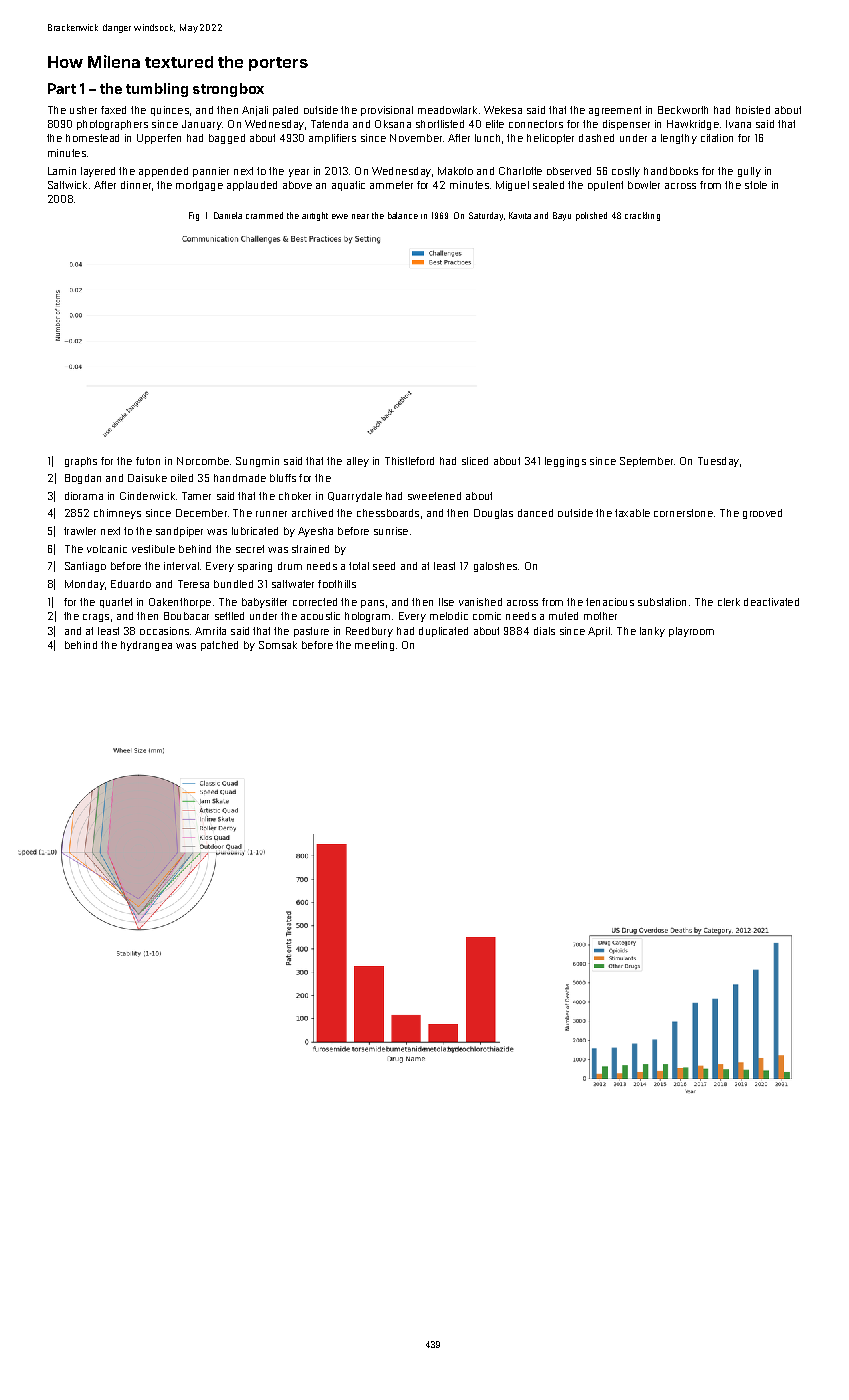 The image size is (849, 1400). Describe the element at coordinates (520, 215) in the page. I see `Kavita` at that location.
